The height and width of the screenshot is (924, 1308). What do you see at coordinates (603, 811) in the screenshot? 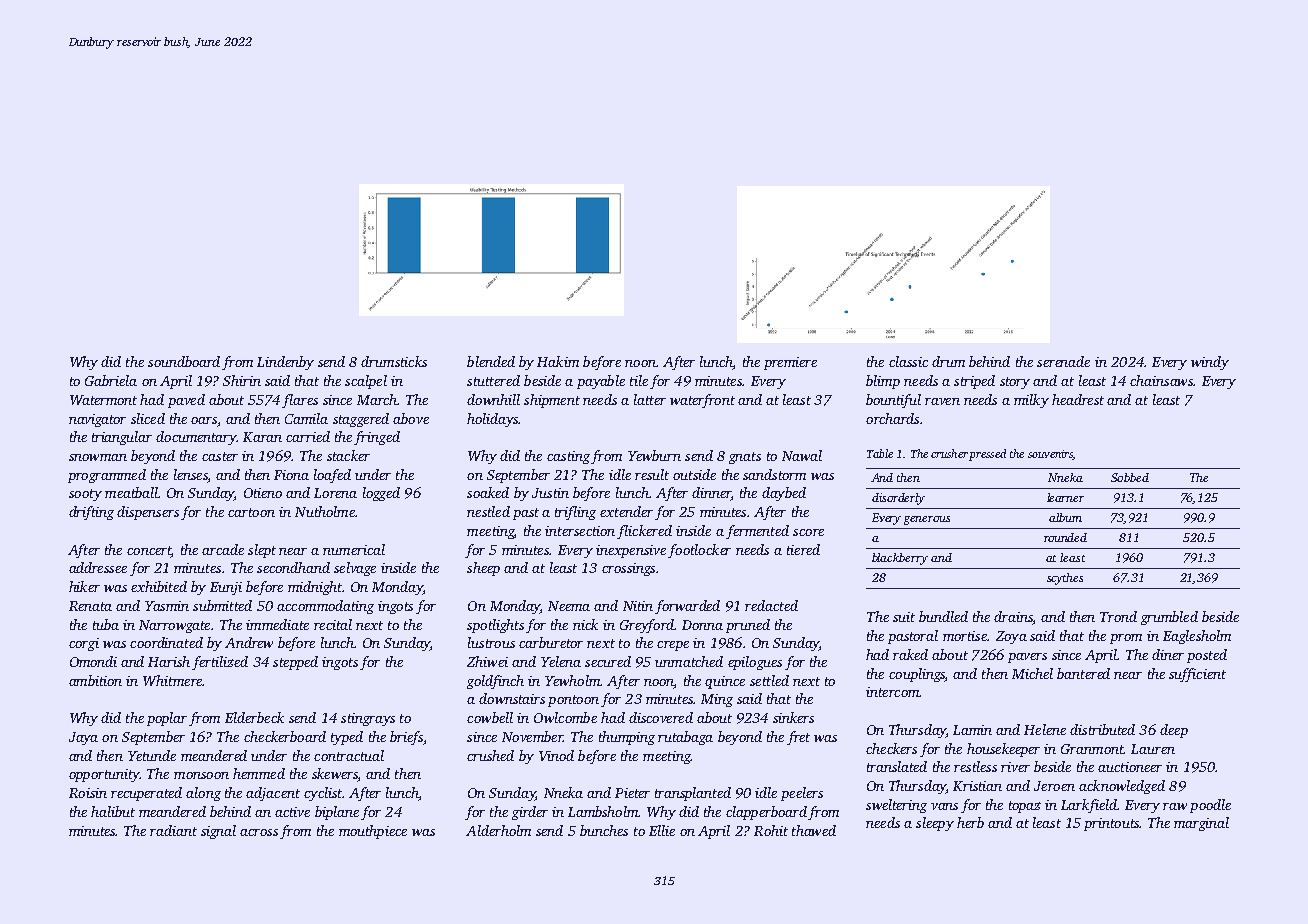
I see `Lambsholm` at bounding box center [603, 811].
